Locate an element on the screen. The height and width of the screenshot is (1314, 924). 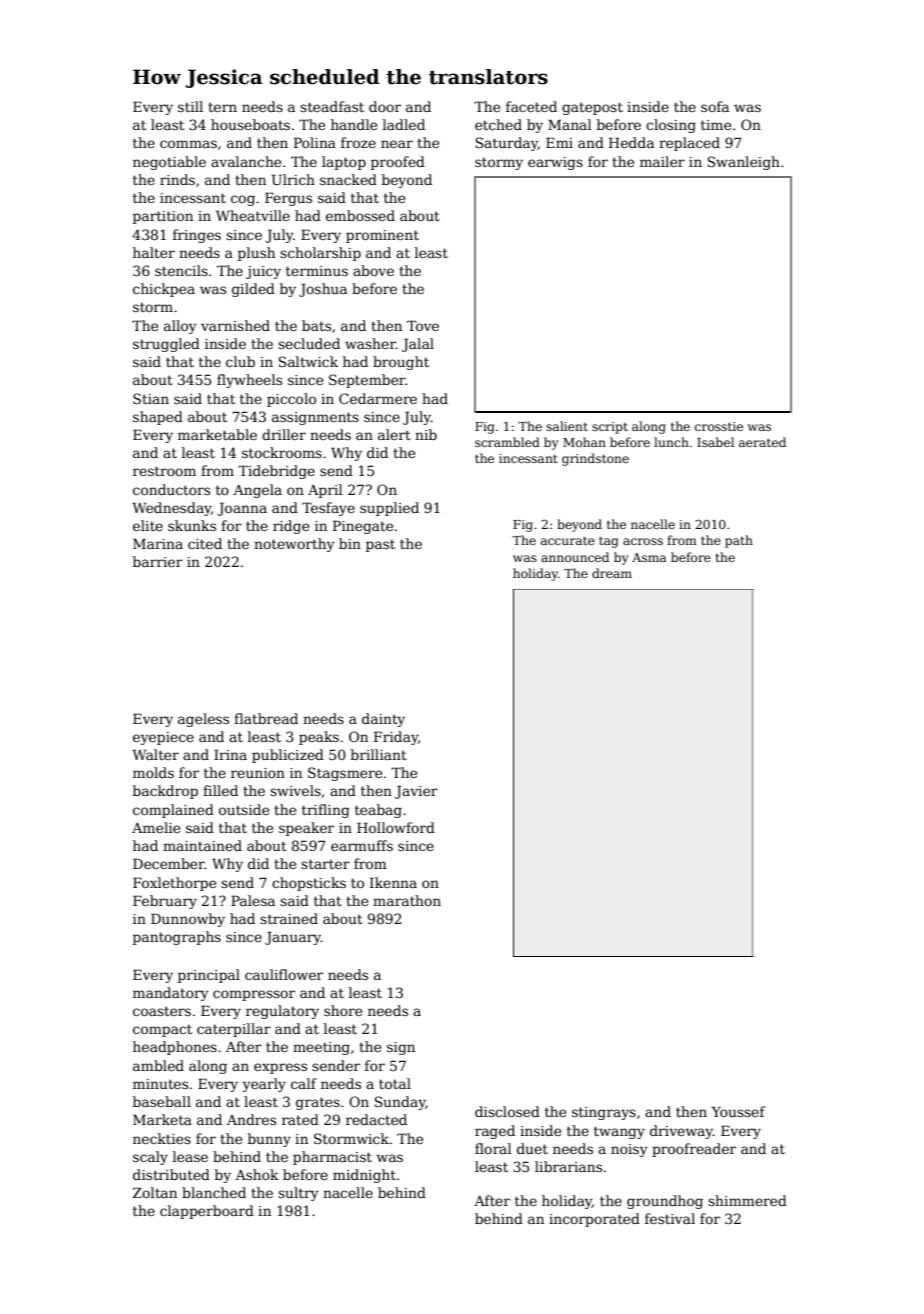
Polina is located at coordinates (315, 142).
